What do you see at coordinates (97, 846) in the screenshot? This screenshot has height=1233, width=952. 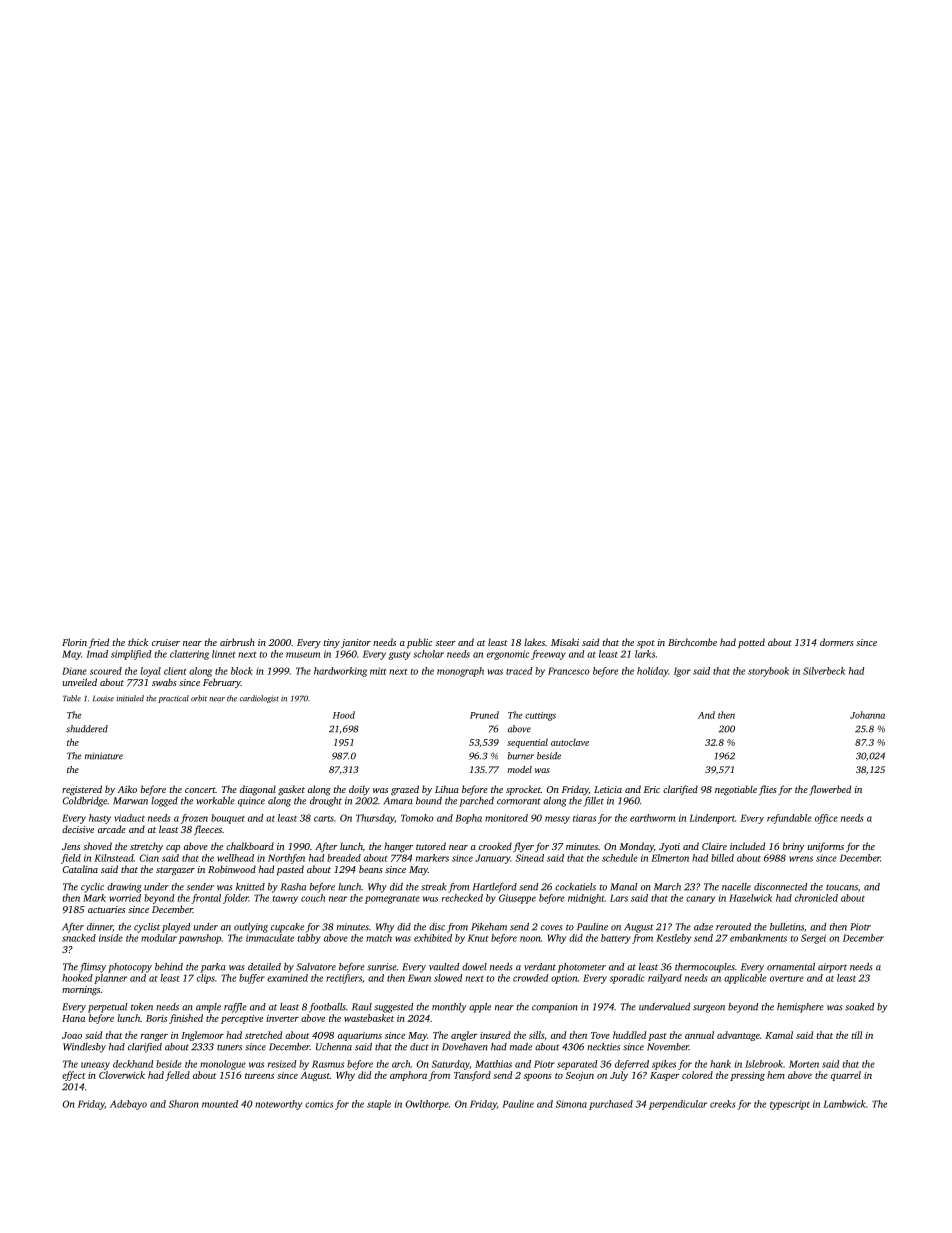 I see `shoved` at bounding box center [97, 846].
